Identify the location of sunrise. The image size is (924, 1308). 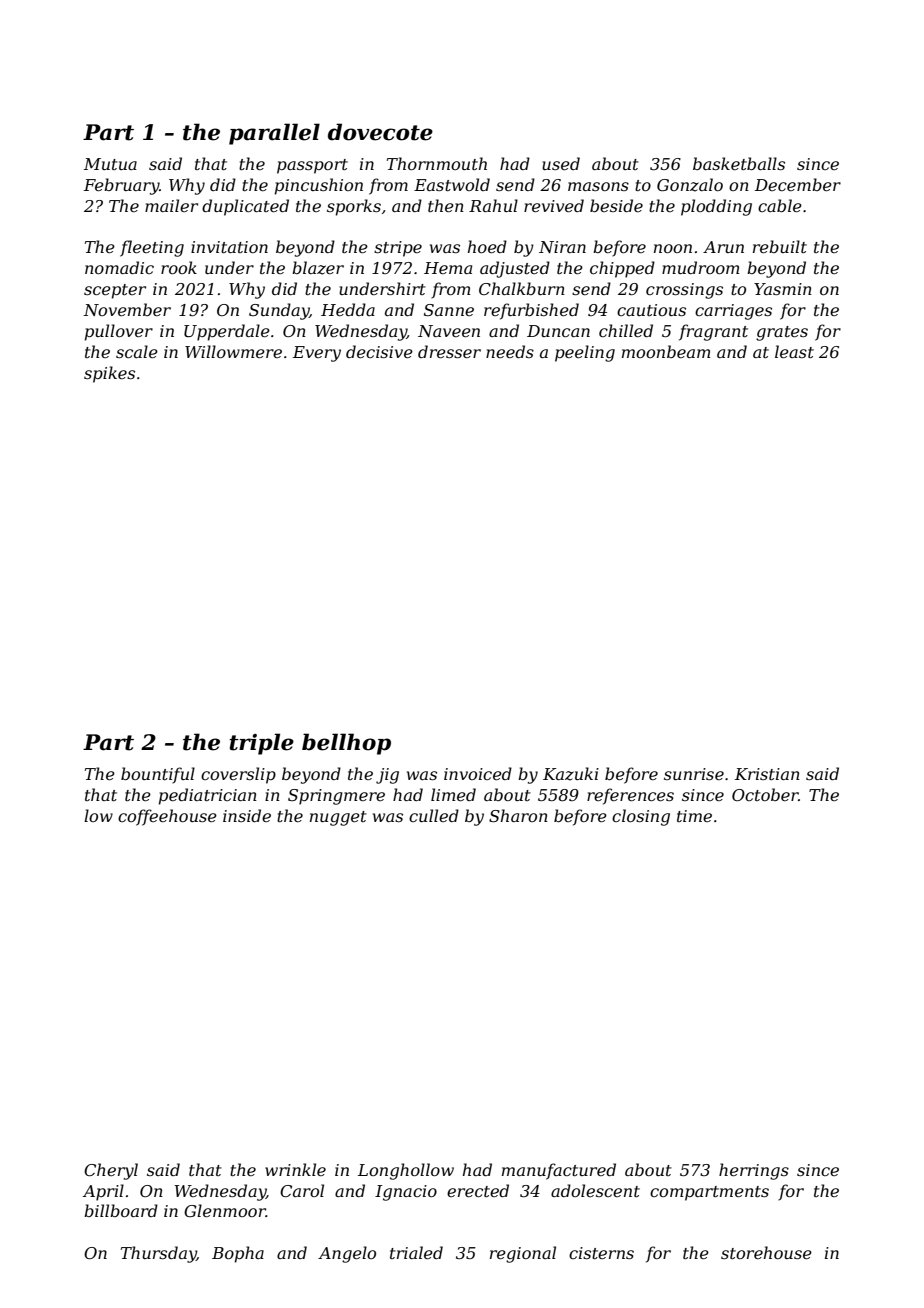
(694, 774).
